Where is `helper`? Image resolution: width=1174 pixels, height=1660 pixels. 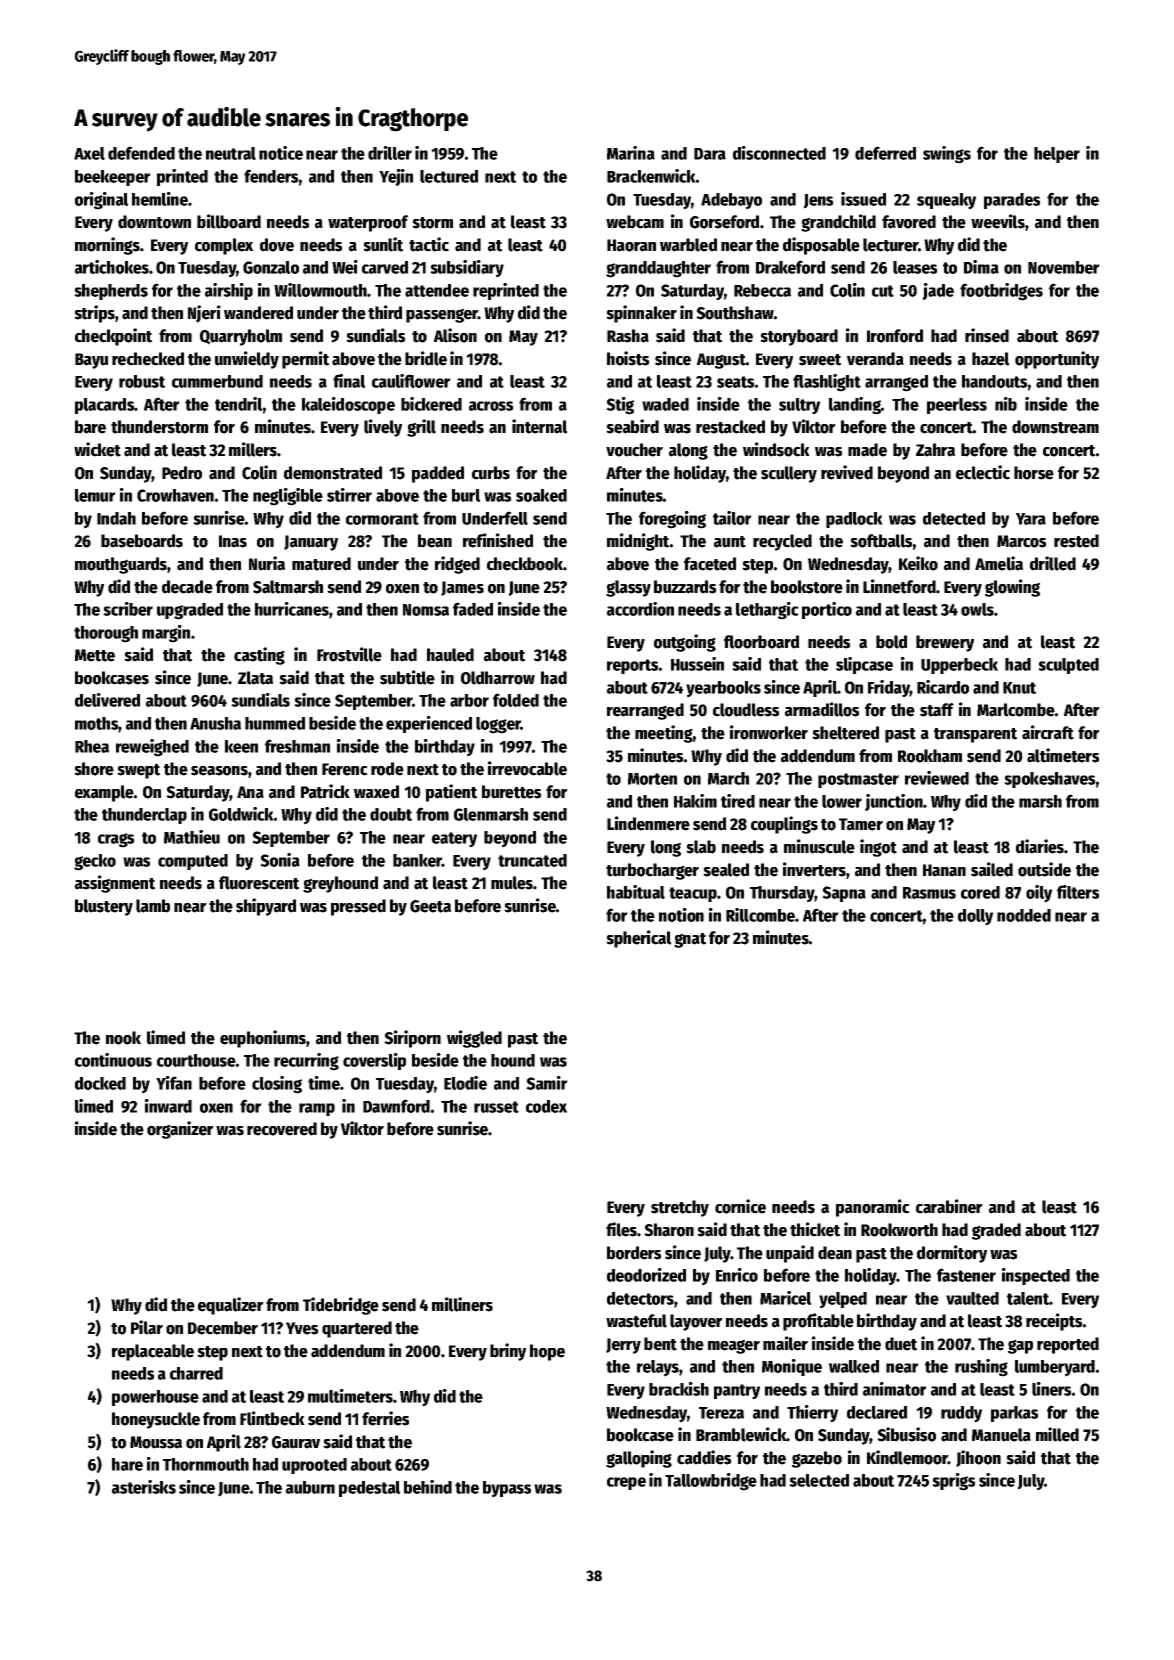 helper is located at coordinates (1057, 155).
